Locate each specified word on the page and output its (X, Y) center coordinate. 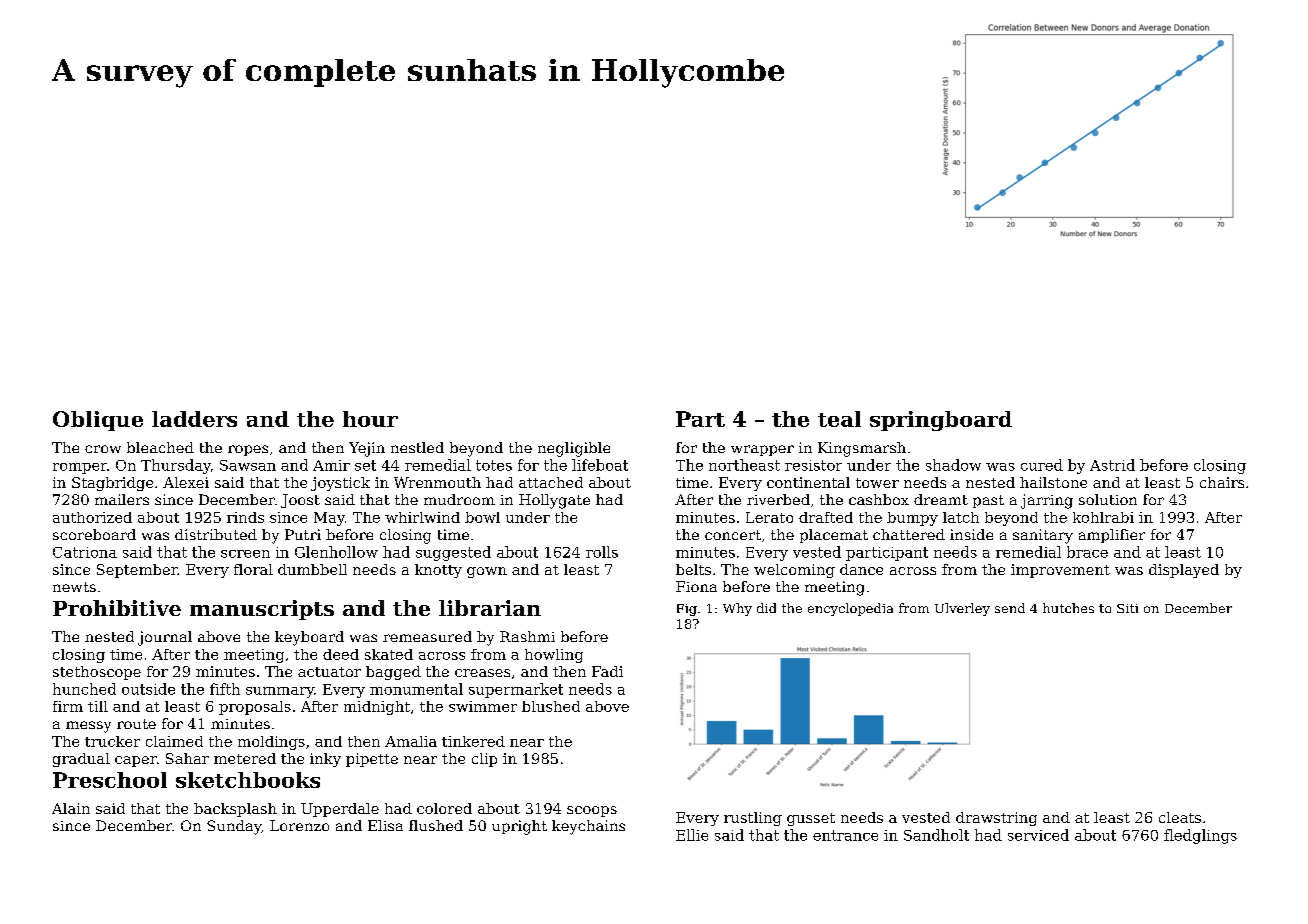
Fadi (607, 671)
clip (484, 760)
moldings (271, 743)
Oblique (98, 421)
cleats (1180, 817)
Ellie (692, 835)
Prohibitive (117, 608)
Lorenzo (299, 825)
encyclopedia (850, 609)
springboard (941, 421)
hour (370, 419)
